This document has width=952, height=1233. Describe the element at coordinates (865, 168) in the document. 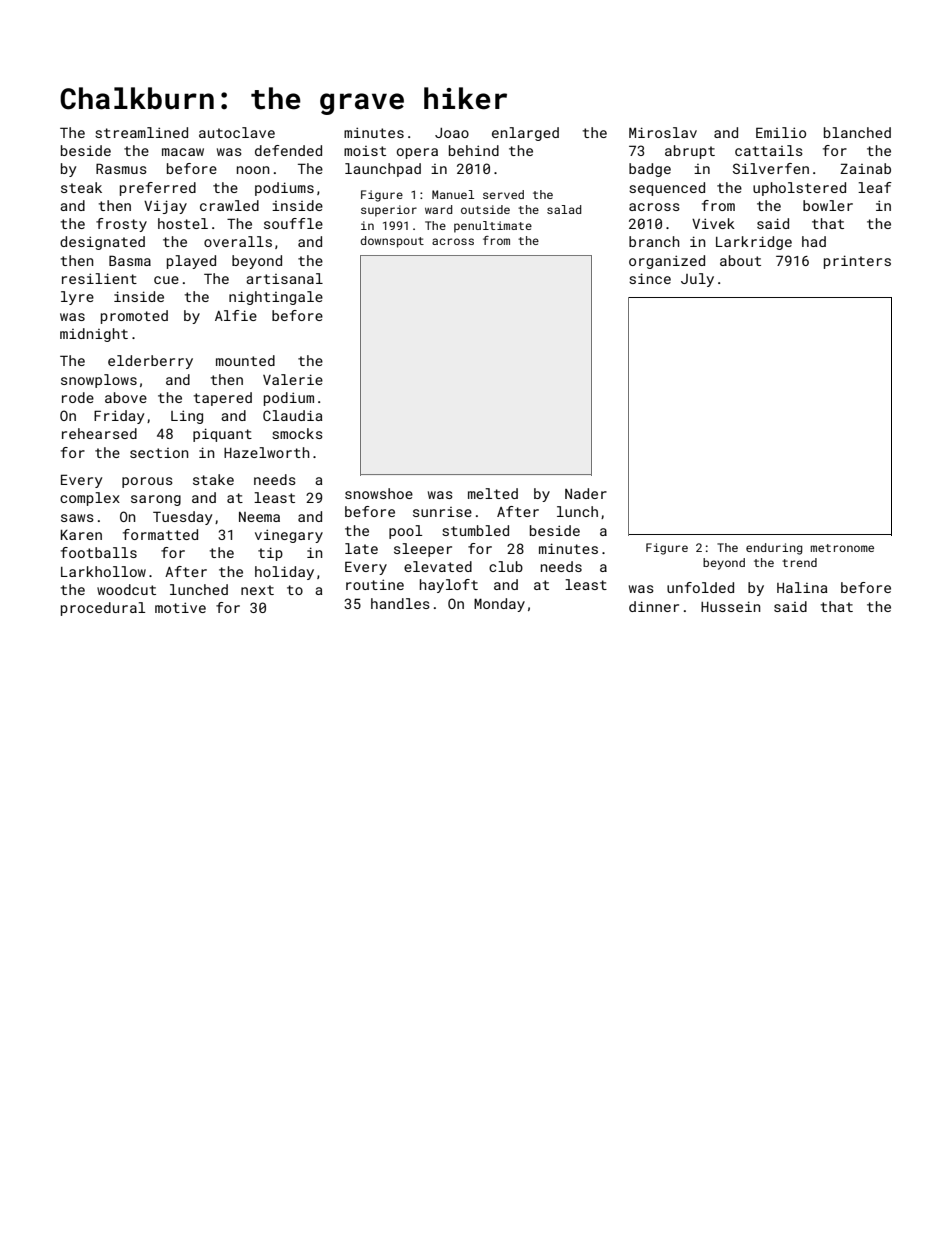

I see `Zainab` at that location.
